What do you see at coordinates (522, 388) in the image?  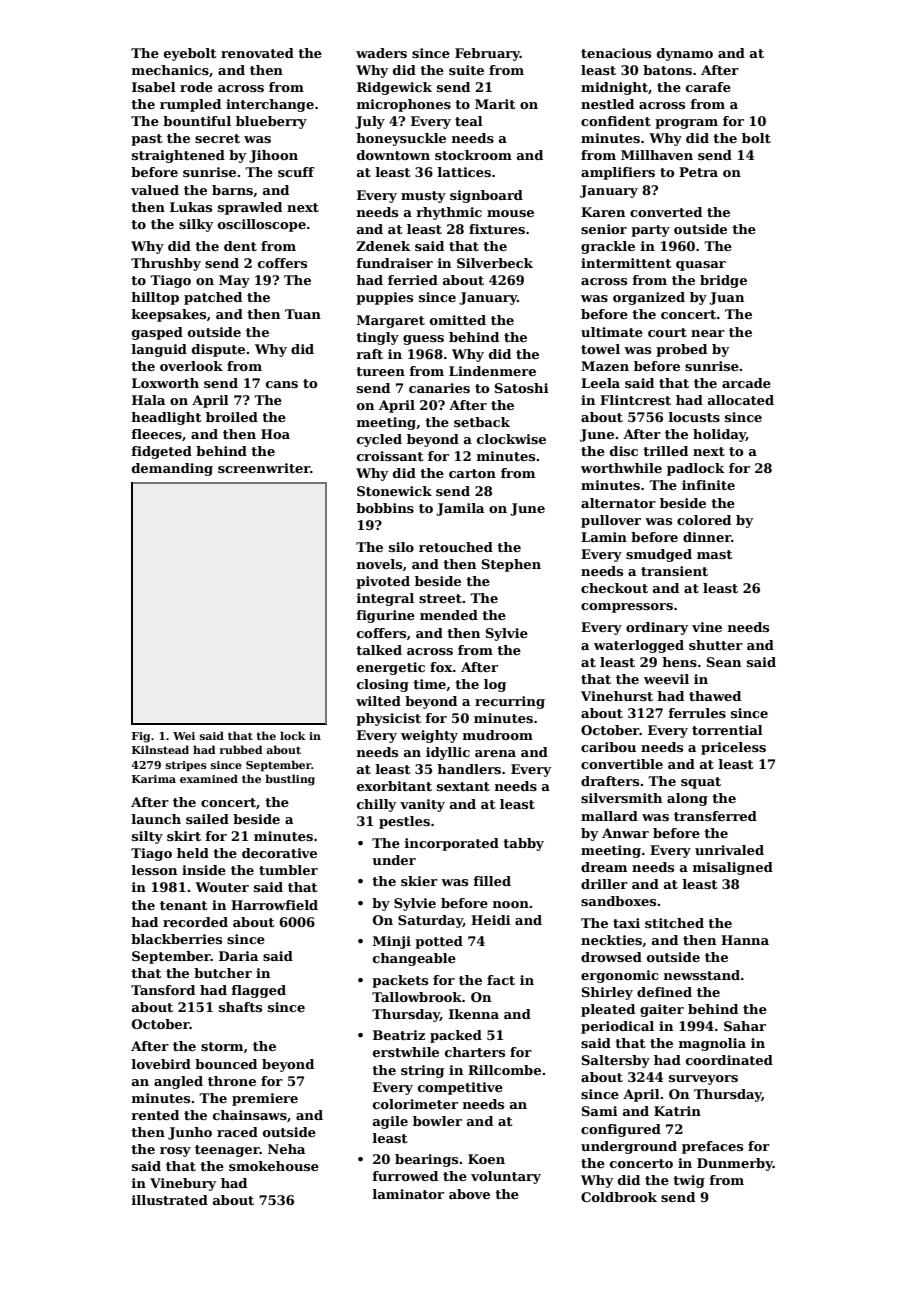 I see `Satoshi` at bounding box center [522, 388].
